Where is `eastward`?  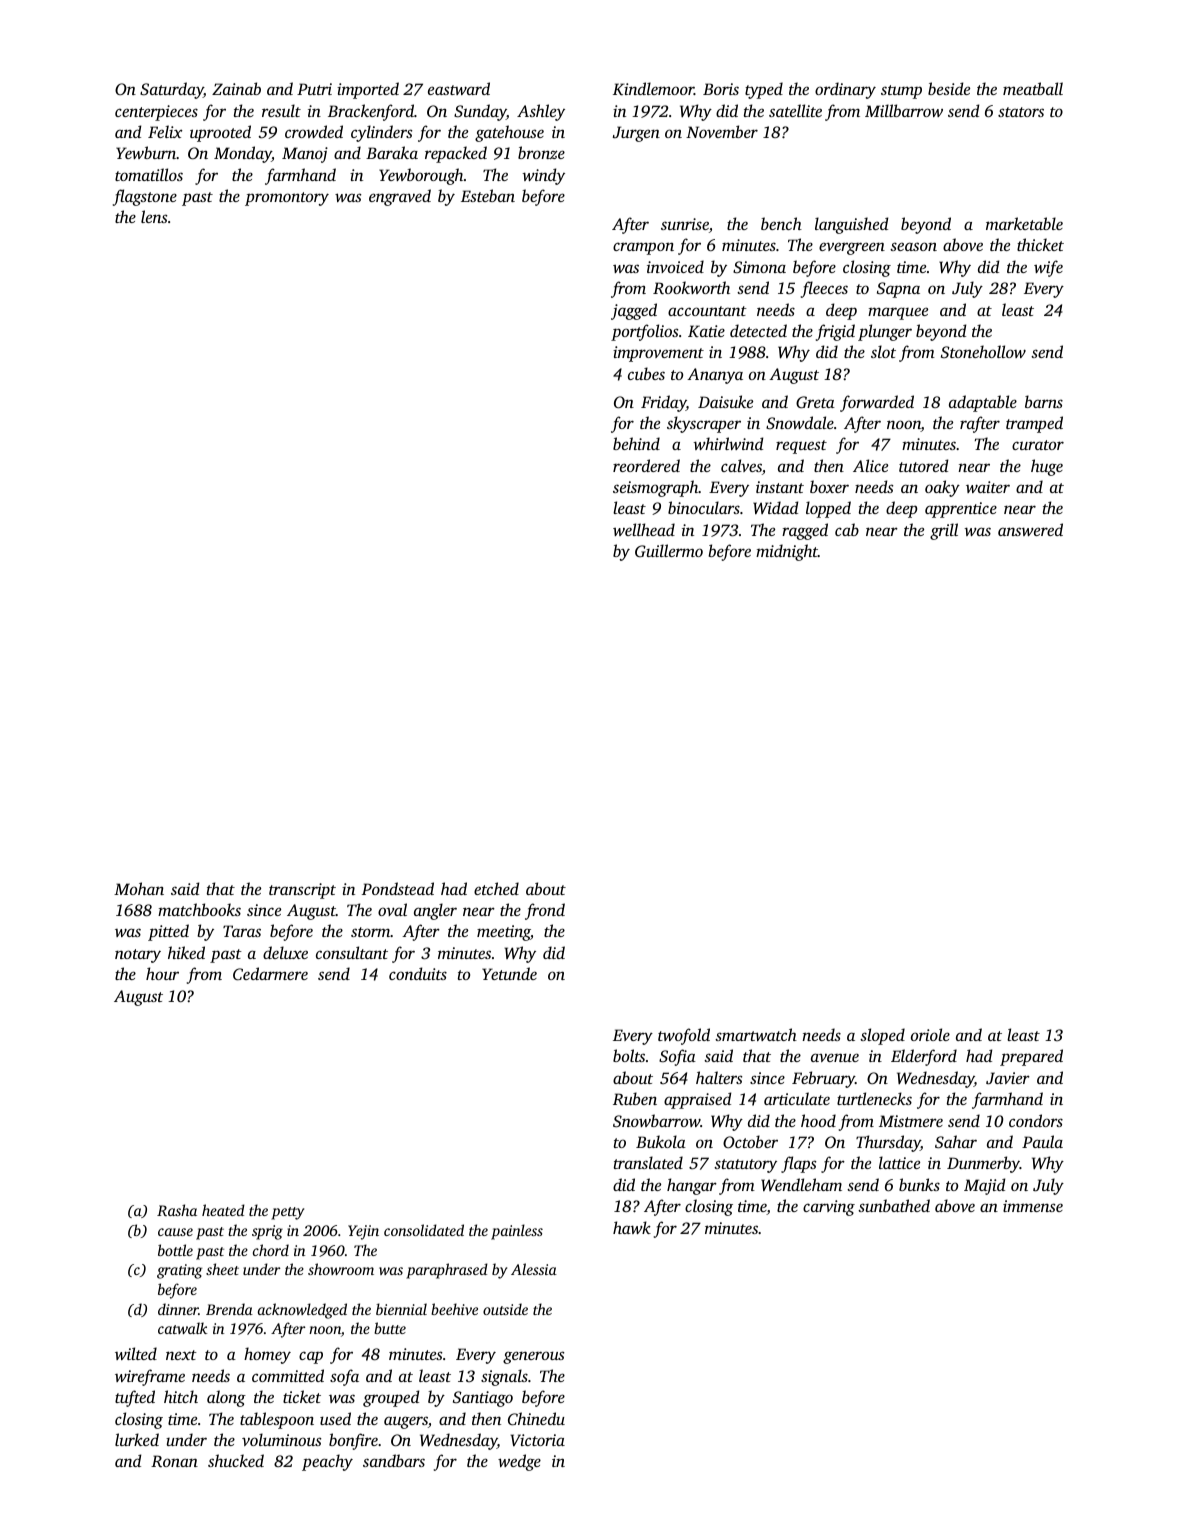 eastward is located at coordinates (459, 88).
